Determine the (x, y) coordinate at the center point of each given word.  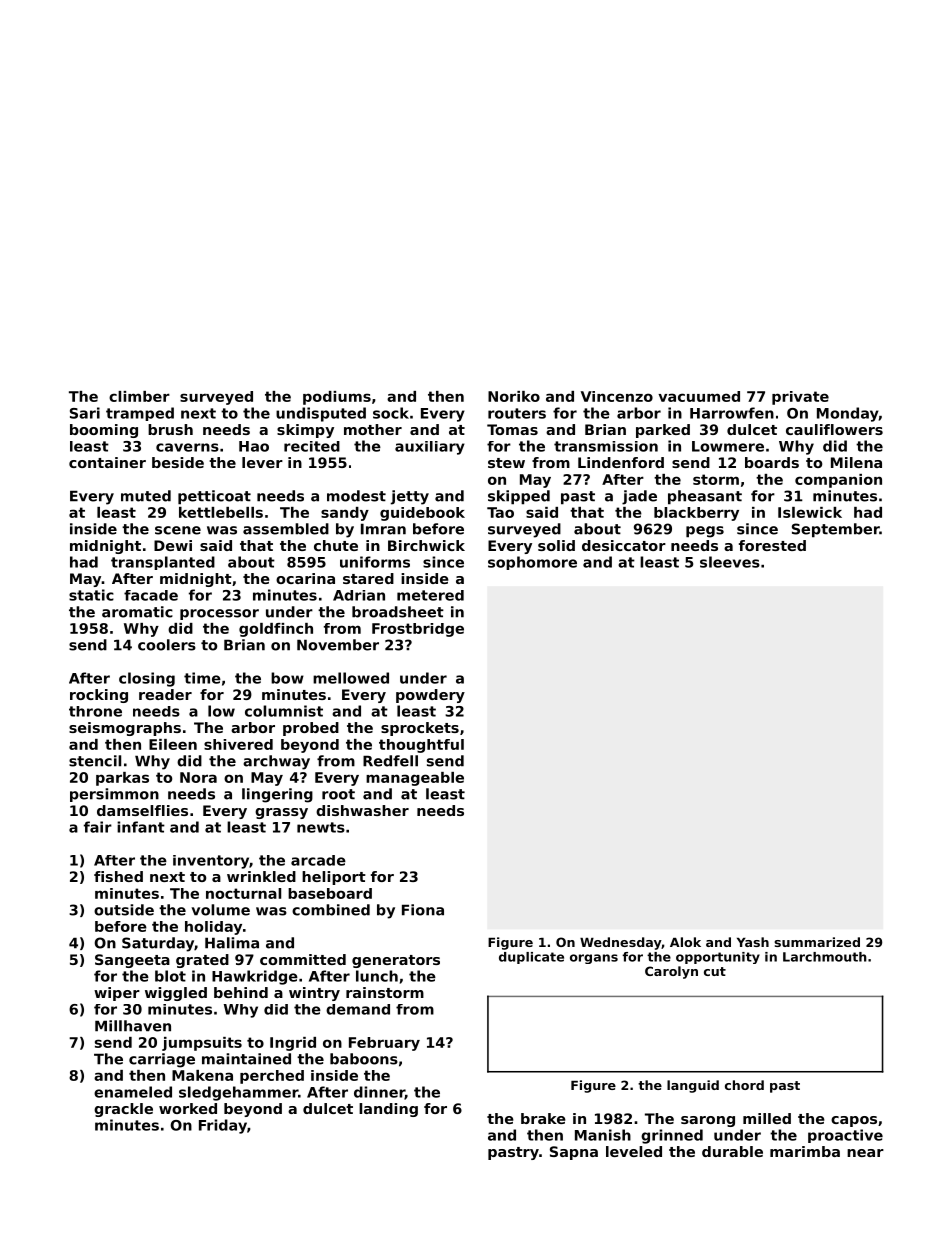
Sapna (574, 1153)
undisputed (321, 414)
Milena (856, 462)
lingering (277, 795)
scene (178, 530)
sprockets (420, 729)
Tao (500, 512)
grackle (123, 1110)
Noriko (514, 396)
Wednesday (620, 943)
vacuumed (699, 396)
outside (124, 910)
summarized (817, 942)
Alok (685, 942)
